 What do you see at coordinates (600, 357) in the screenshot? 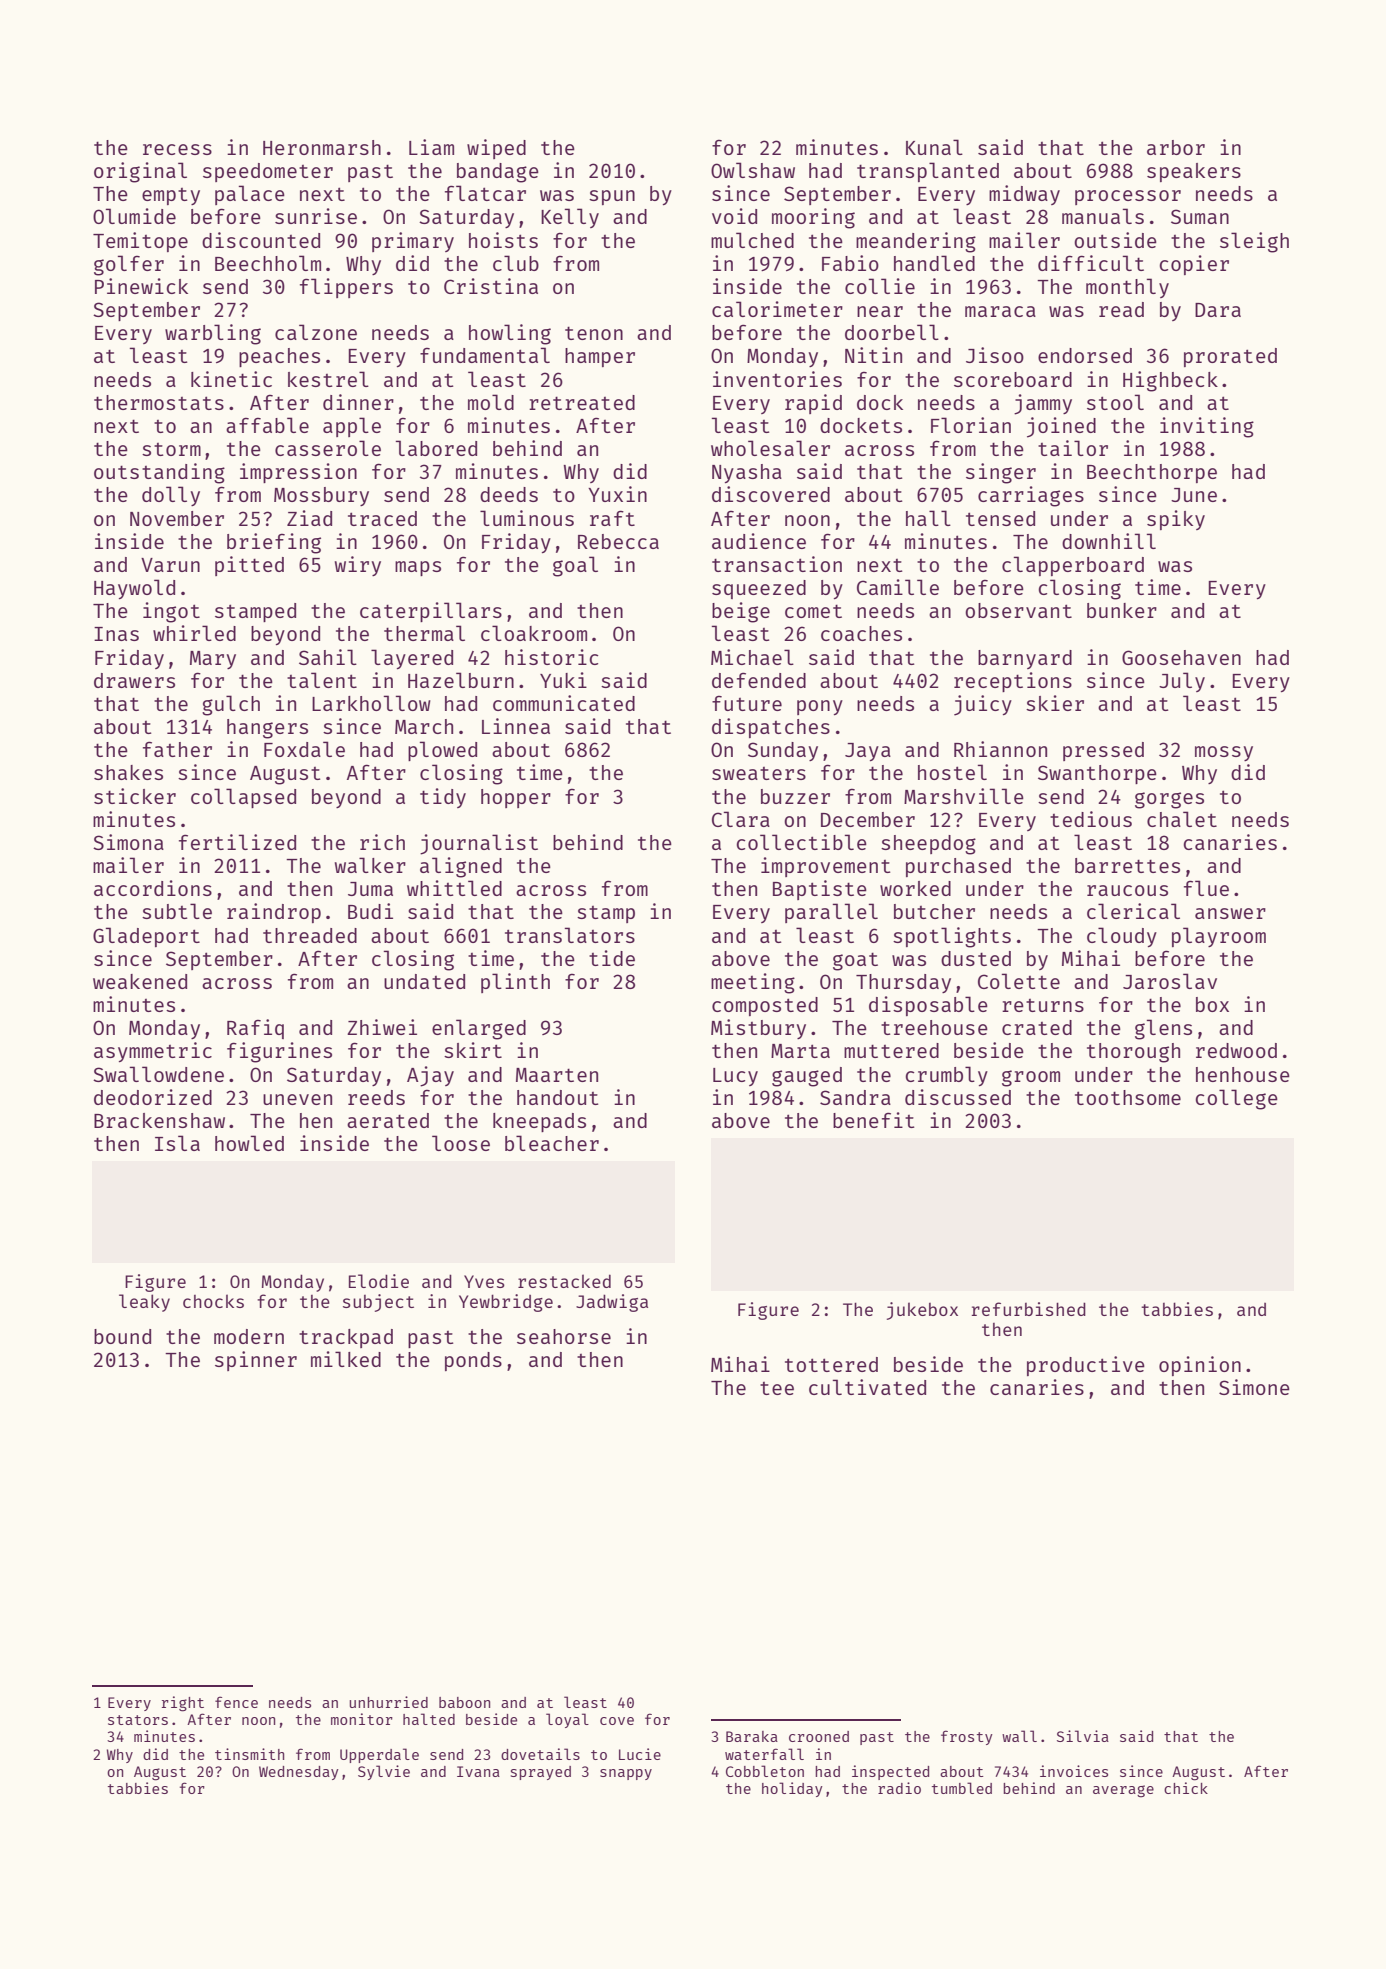
I see `hamper` at bounding box center [600, 357].
